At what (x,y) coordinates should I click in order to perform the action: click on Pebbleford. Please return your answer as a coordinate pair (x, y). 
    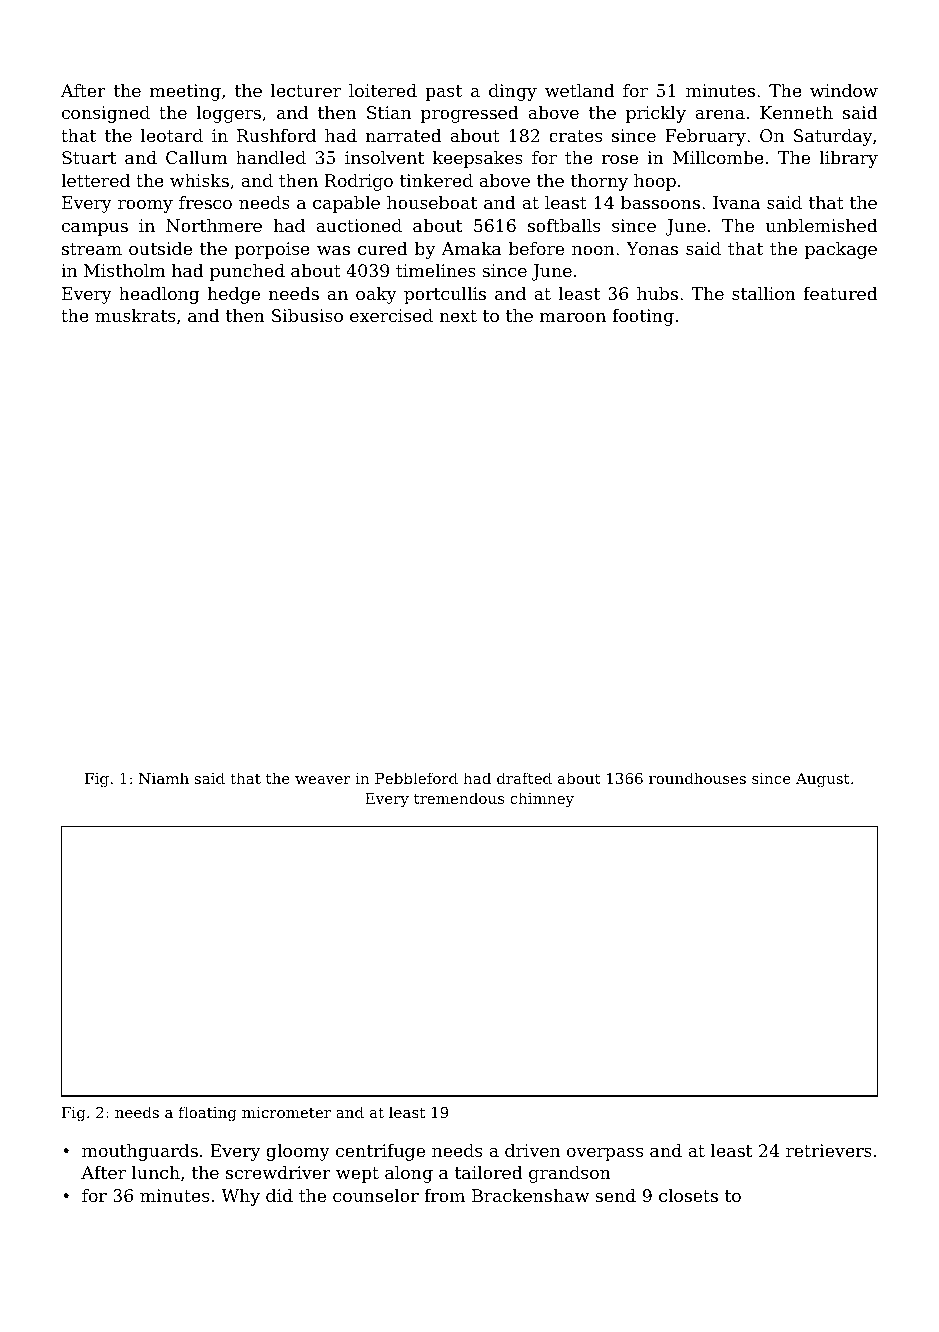
    Looking at the image, I should click on (416, 778).
